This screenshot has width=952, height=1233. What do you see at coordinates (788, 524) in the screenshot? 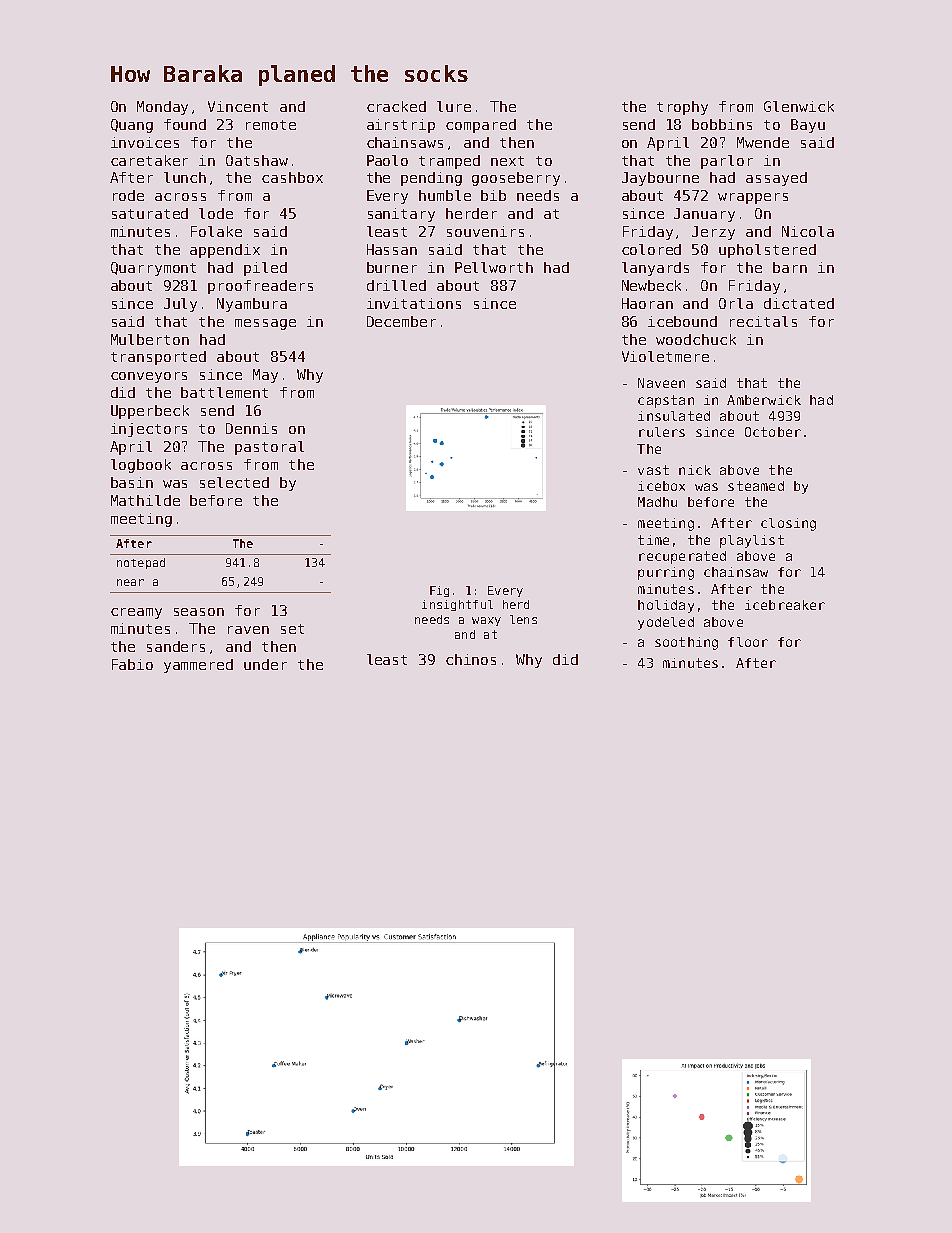
I see `closing` at bounding box center [788, 524].
